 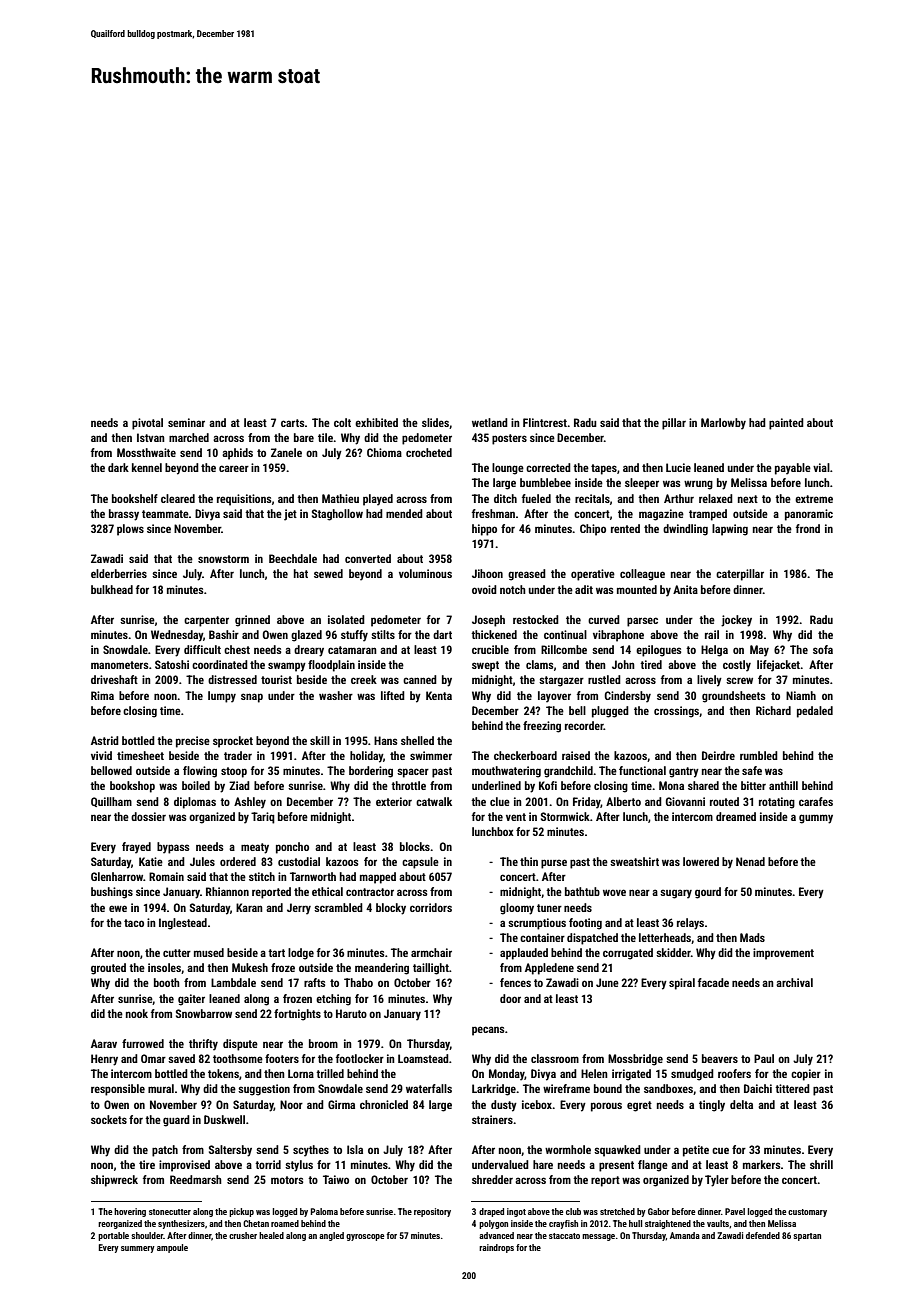 I want to click on dart, so click(x=442, y=634).
